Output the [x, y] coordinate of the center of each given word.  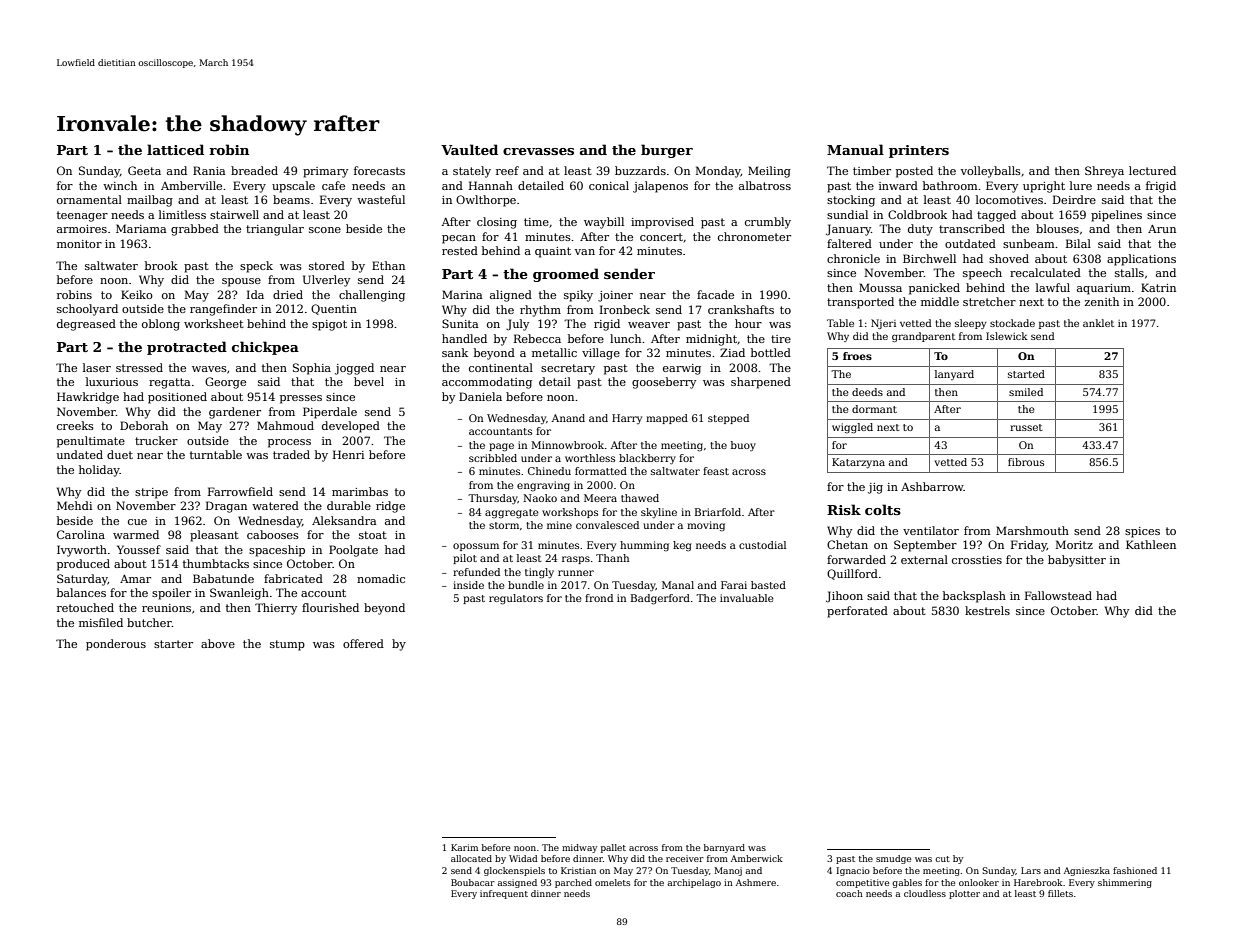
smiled [1026, 392]
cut [942, 859]
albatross [765, 185]
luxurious [112, 381]
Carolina [81, 534]
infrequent [504, 894]
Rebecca [537, 338]
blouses [1057, 228]
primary [325, 172]
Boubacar [473, 882]
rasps [576, 560]
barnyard [724, 848]
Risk [844, 509]
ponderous [116, 645]
